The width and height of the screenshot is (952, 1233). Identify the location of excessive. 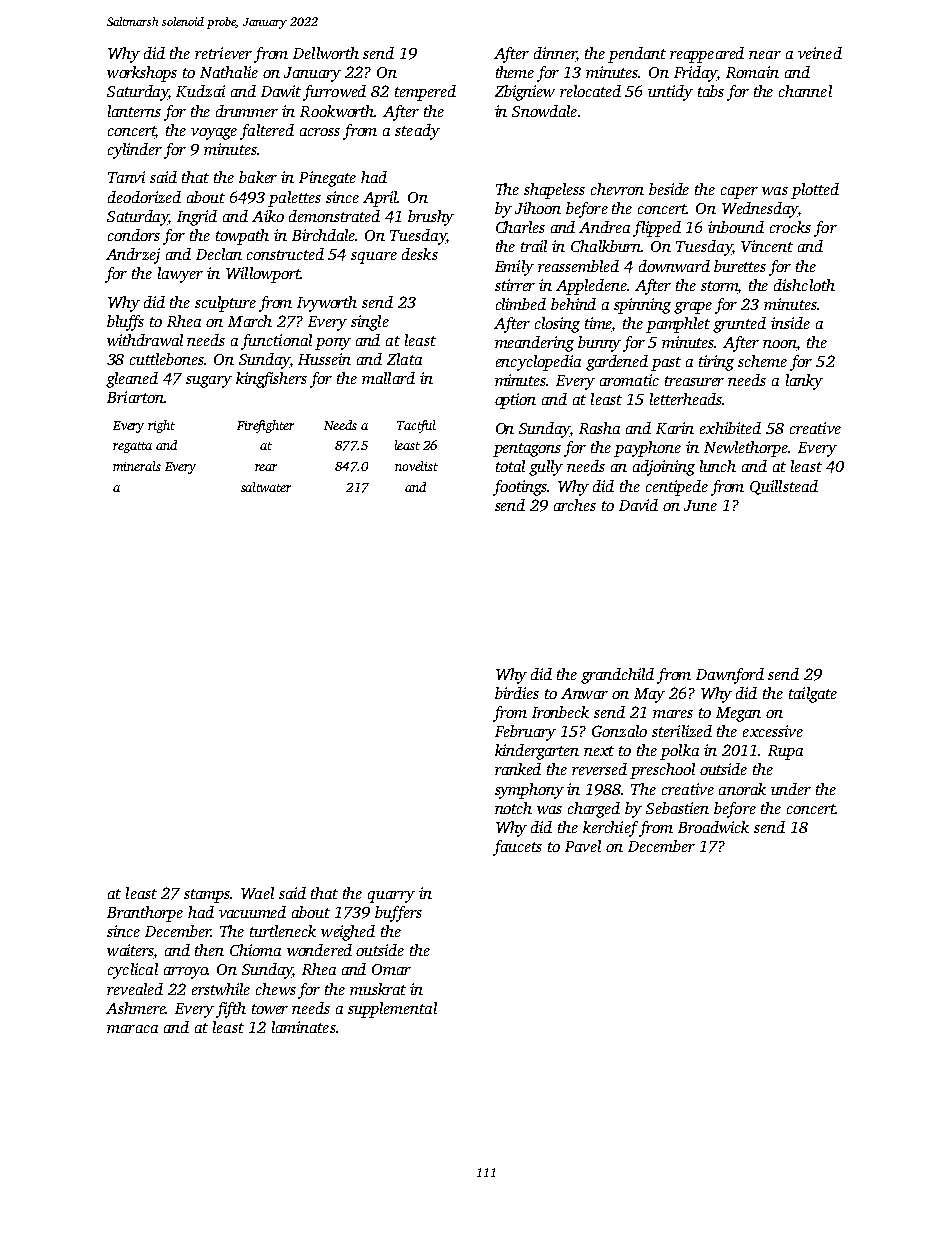
(773, 731).
